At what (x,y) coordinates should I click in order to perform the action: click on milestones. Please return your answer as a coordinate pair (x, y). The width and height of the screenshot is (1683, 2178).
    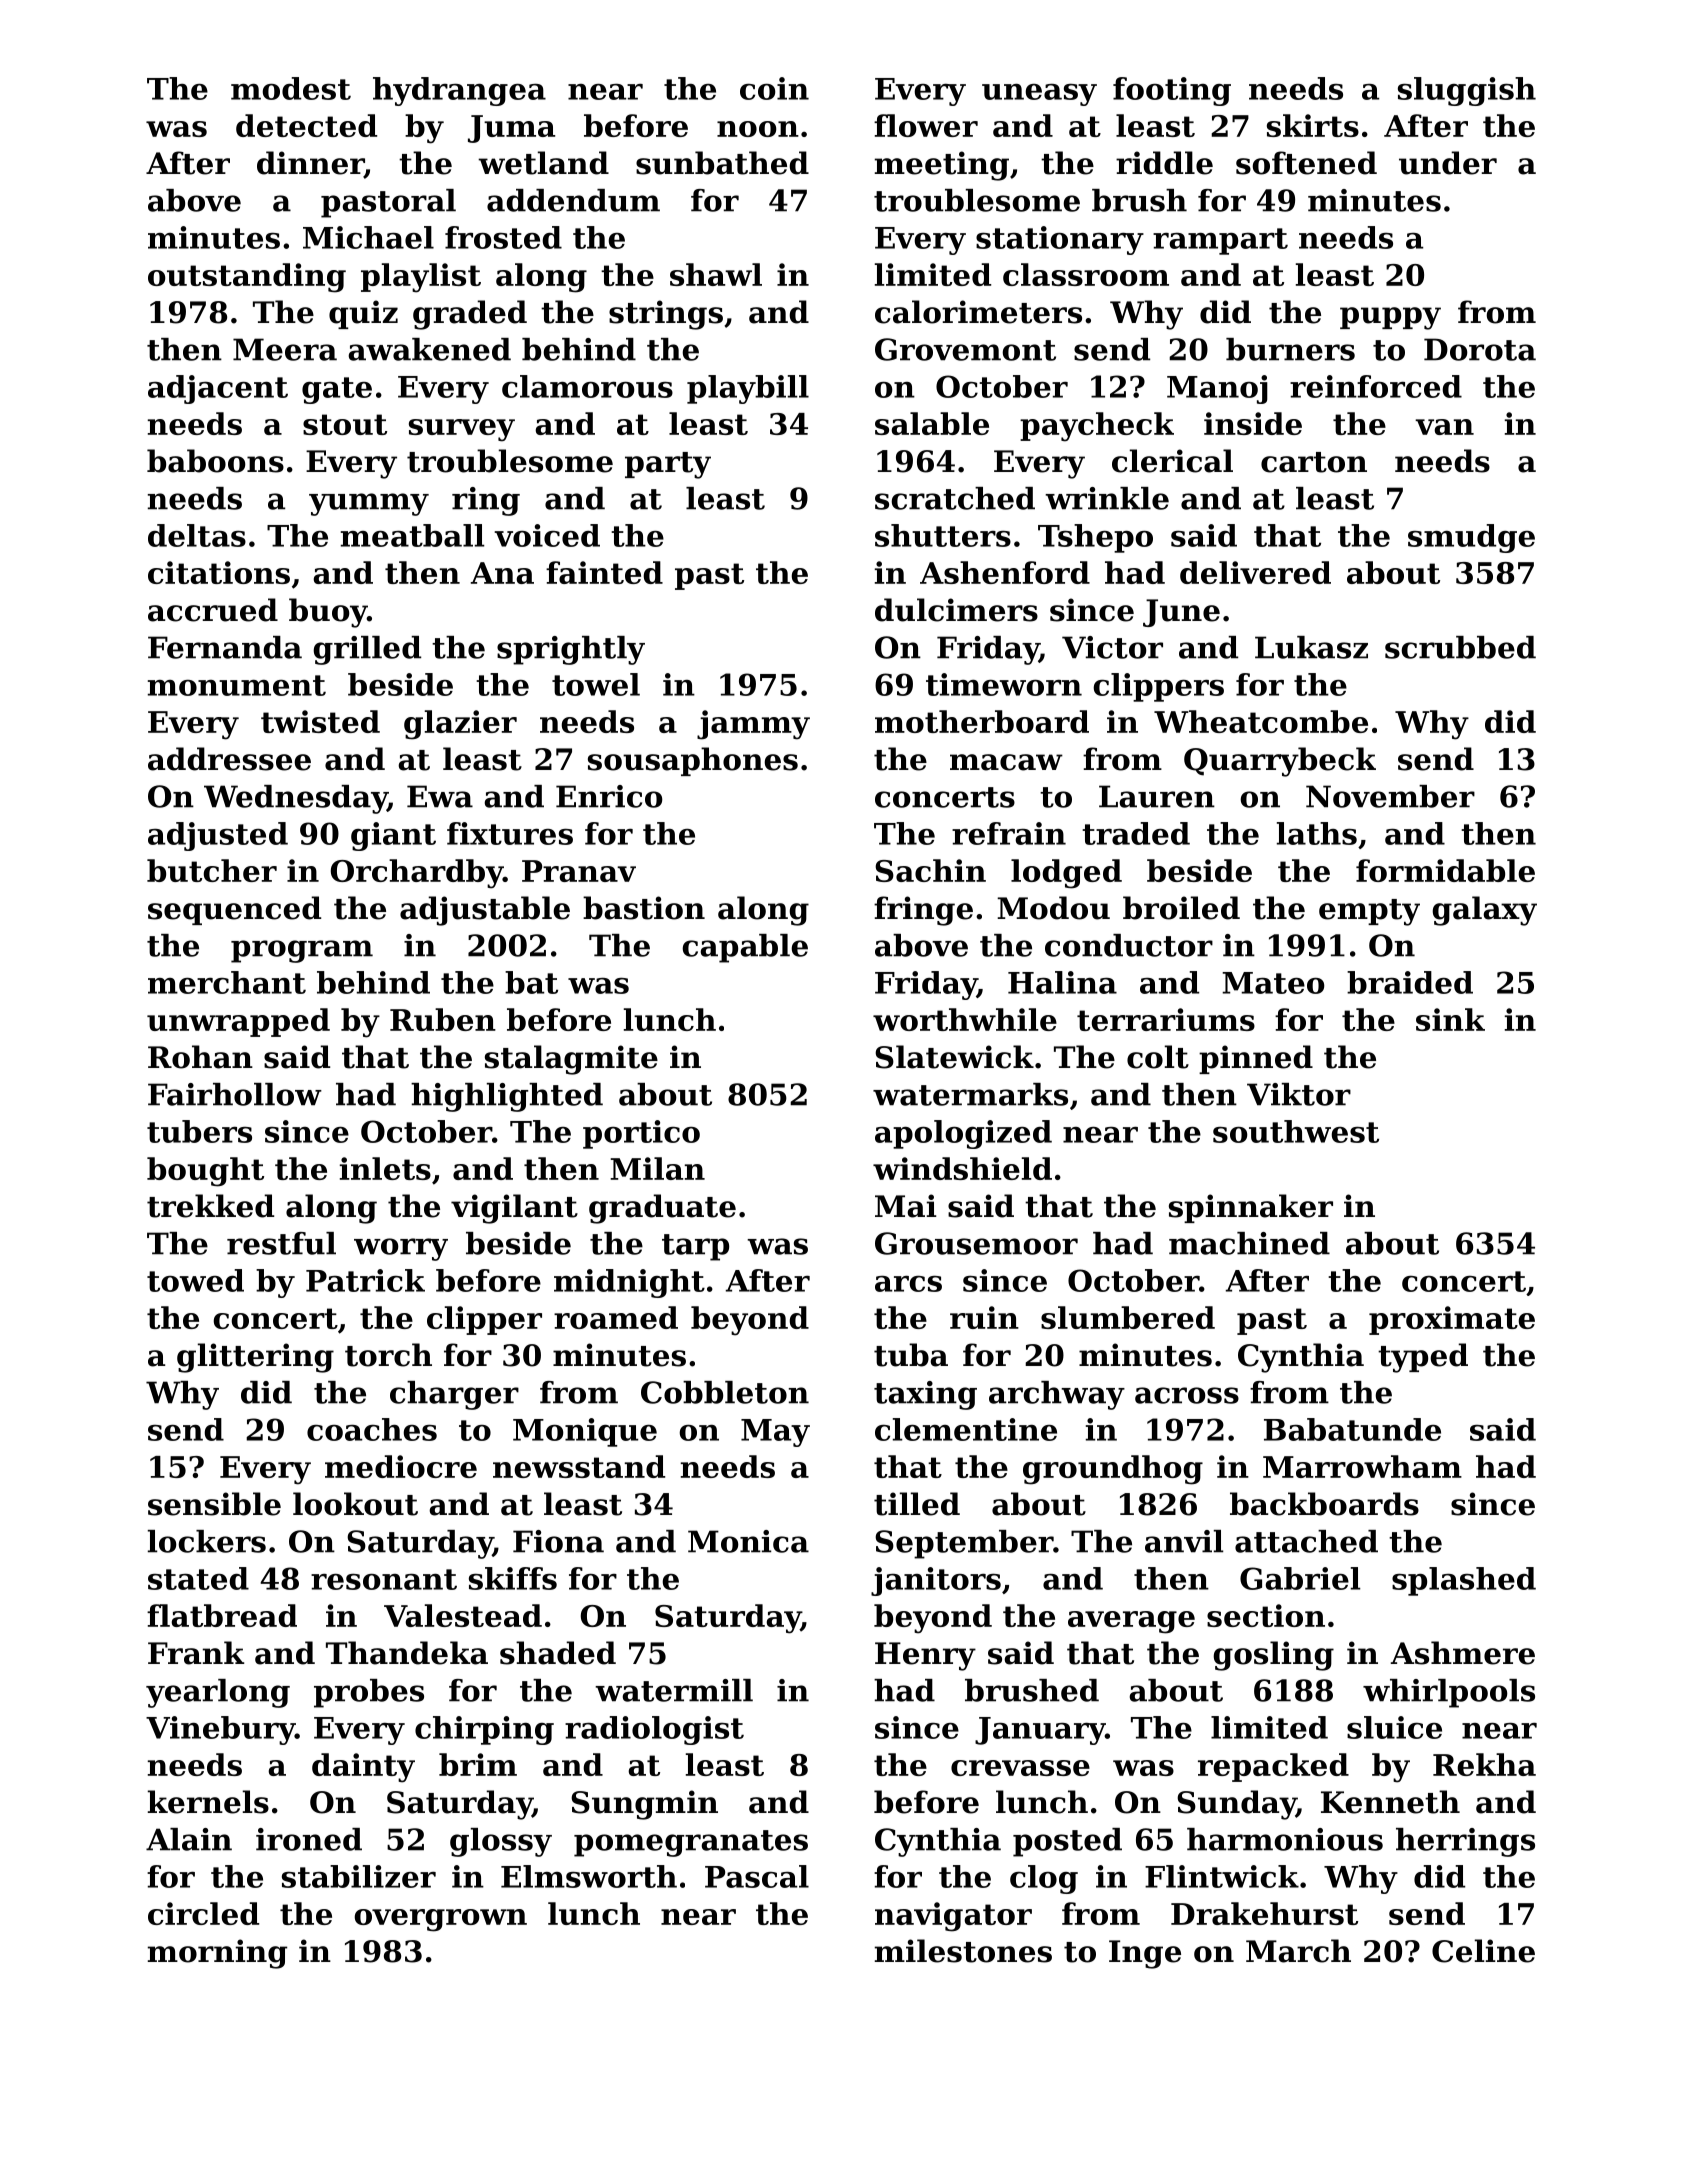
    Looking at the image, I should click on (963, 1951).
